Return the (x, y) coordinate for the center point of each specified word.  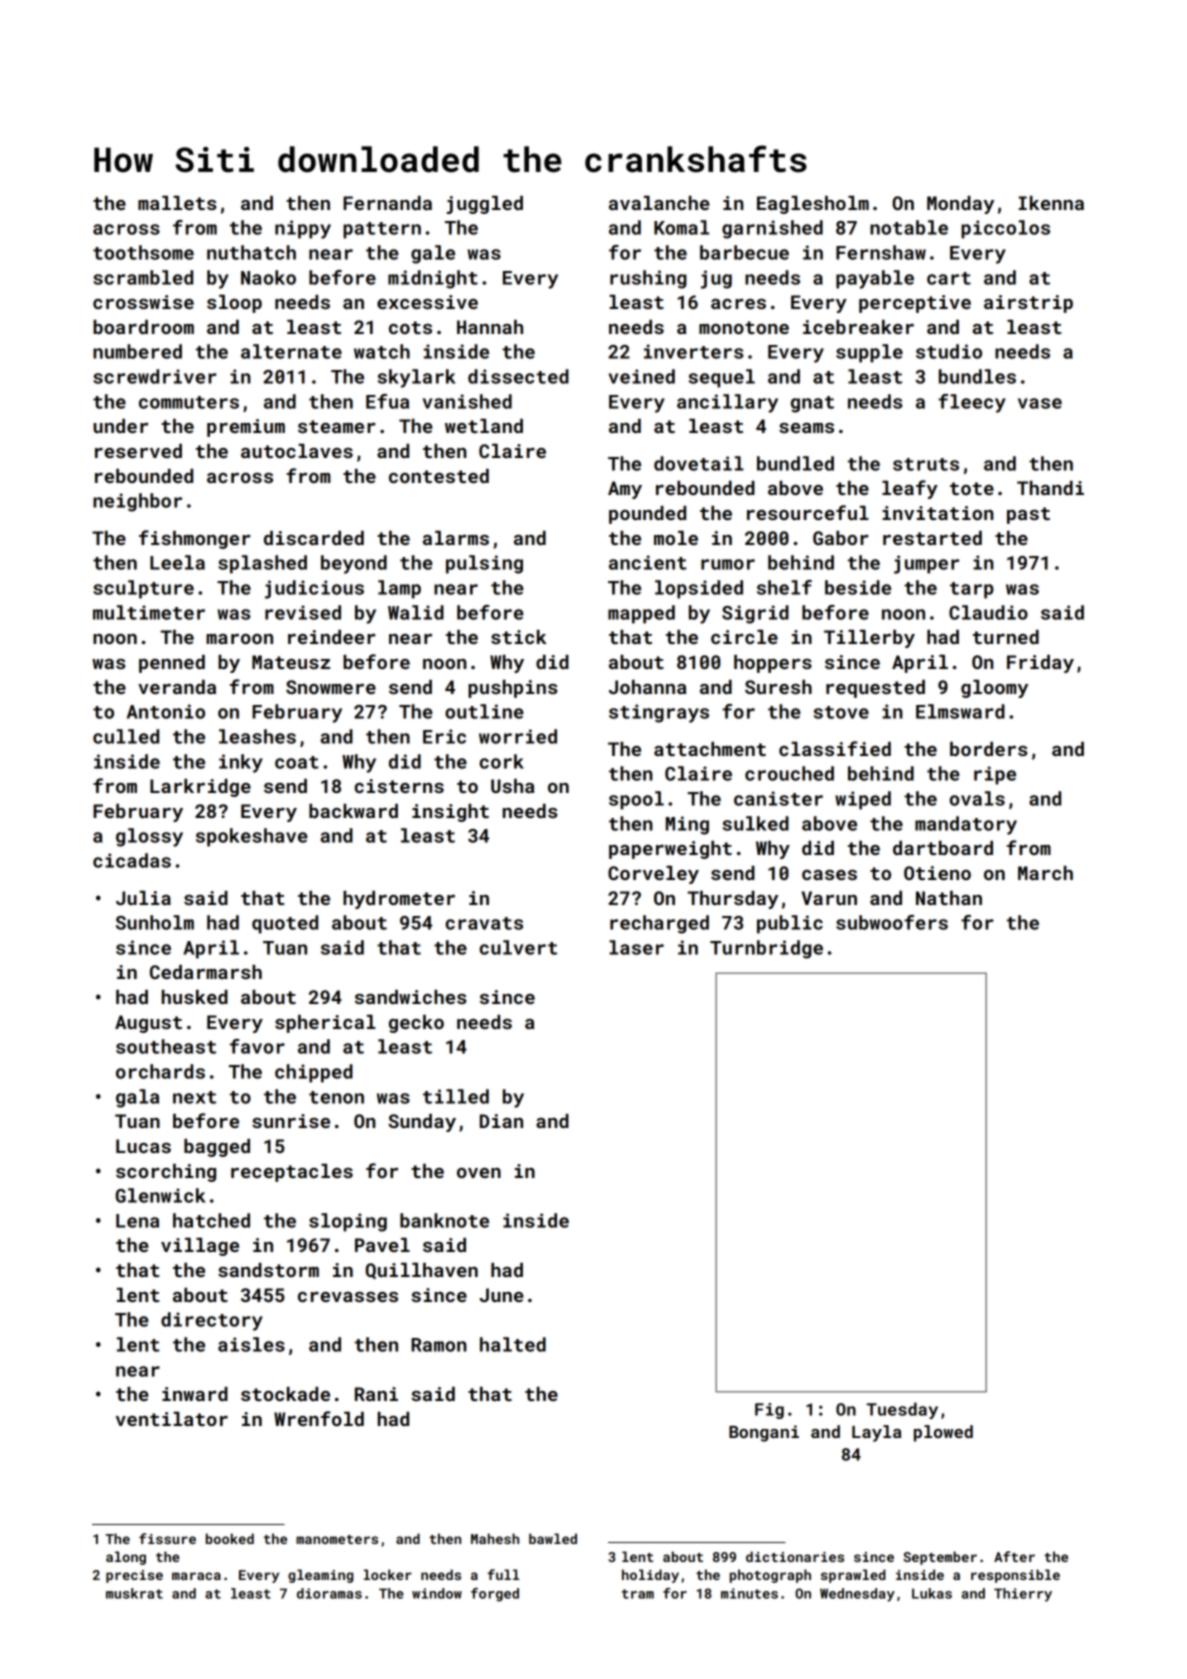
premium (246, 428)
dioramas (329, 1593)
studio (949, 351)
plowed (943, 1433)
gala (137, 1098)
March (1045, 873)
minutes (749, 1593)
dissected (518, 376)
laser (636, 947)
